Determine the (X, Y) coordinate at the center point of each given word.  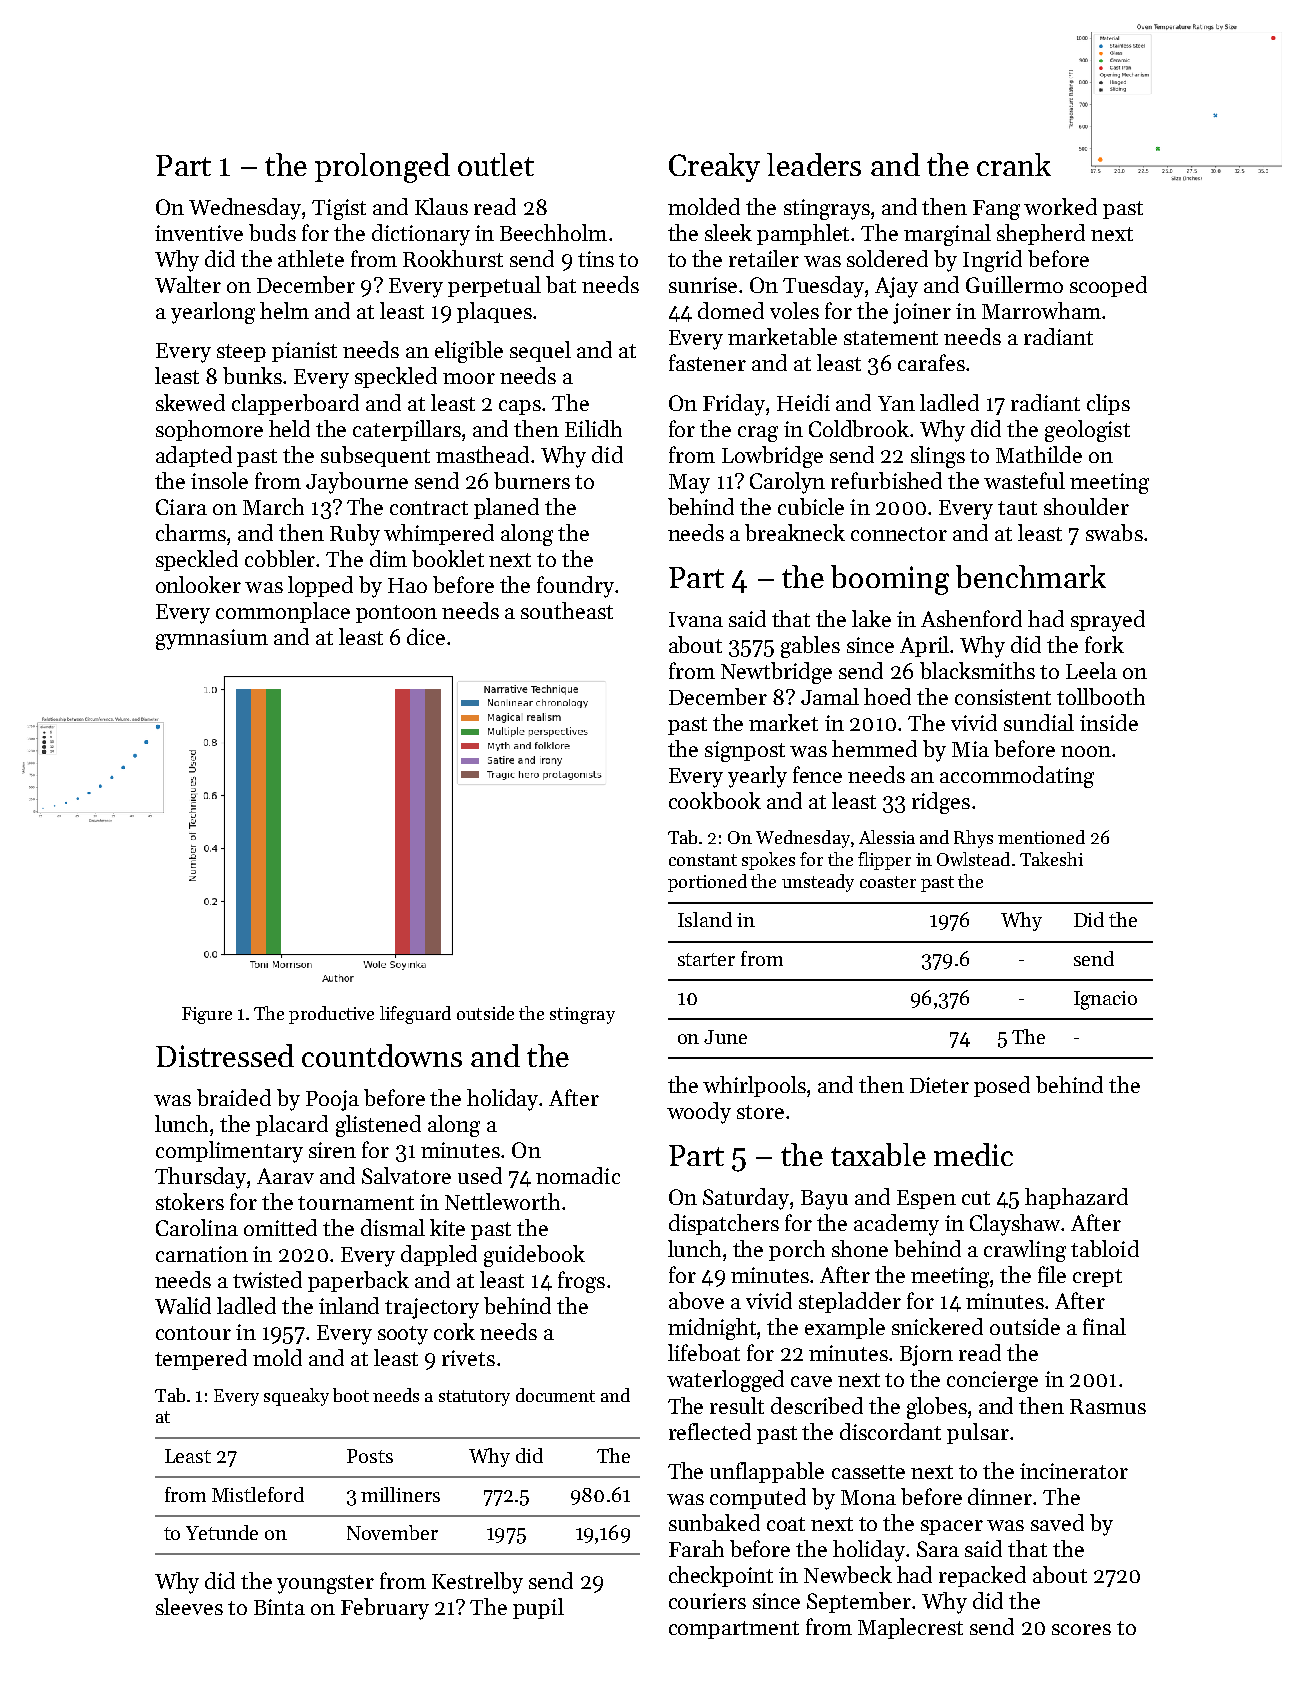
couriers (707, 1601)
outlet (496, 164)
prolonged (382, 168)
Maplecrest (910, 1628)
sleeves (189, 1606)
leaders (814, 164)
